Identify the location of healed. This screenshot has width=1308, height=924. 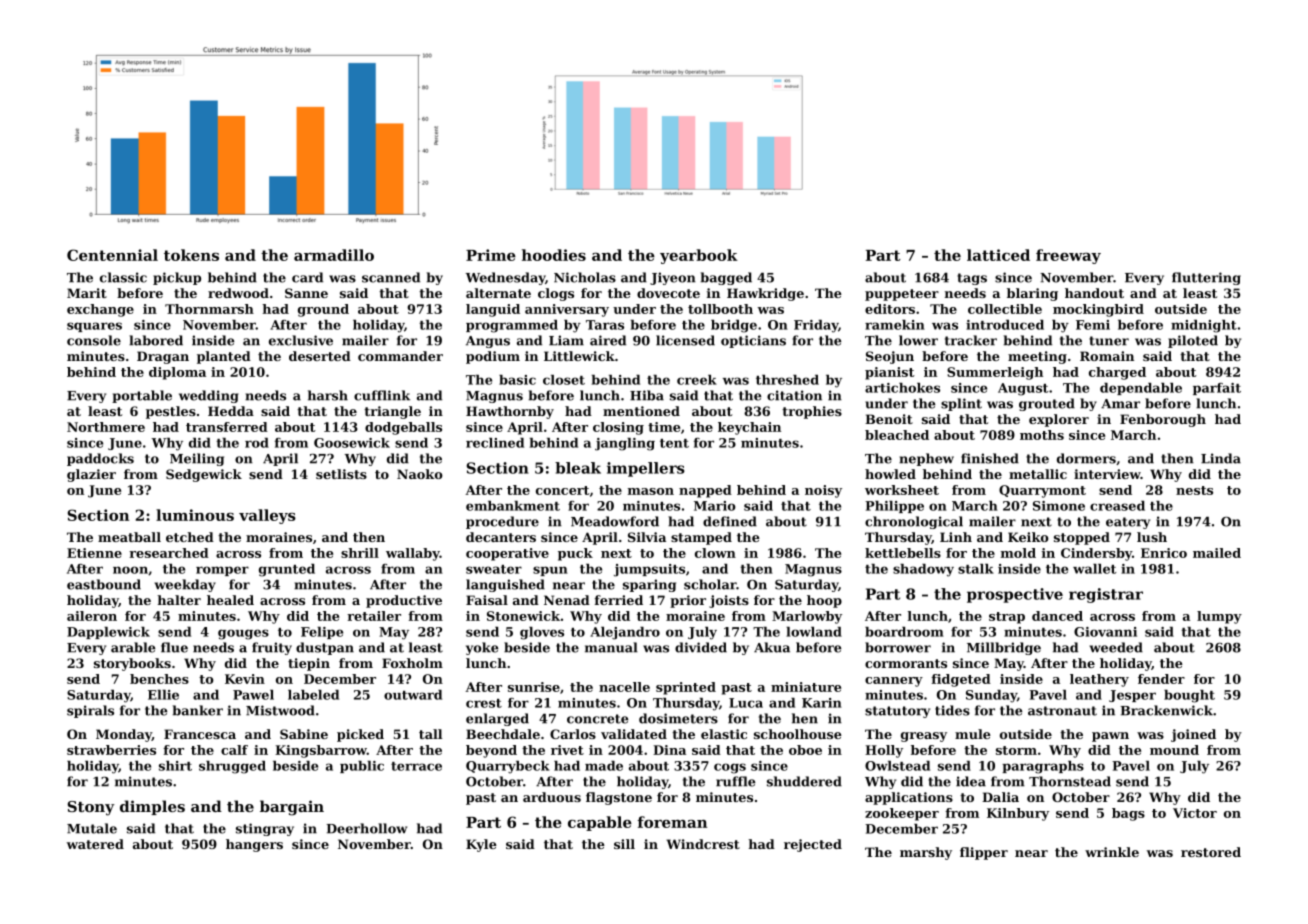
(230, 600).
